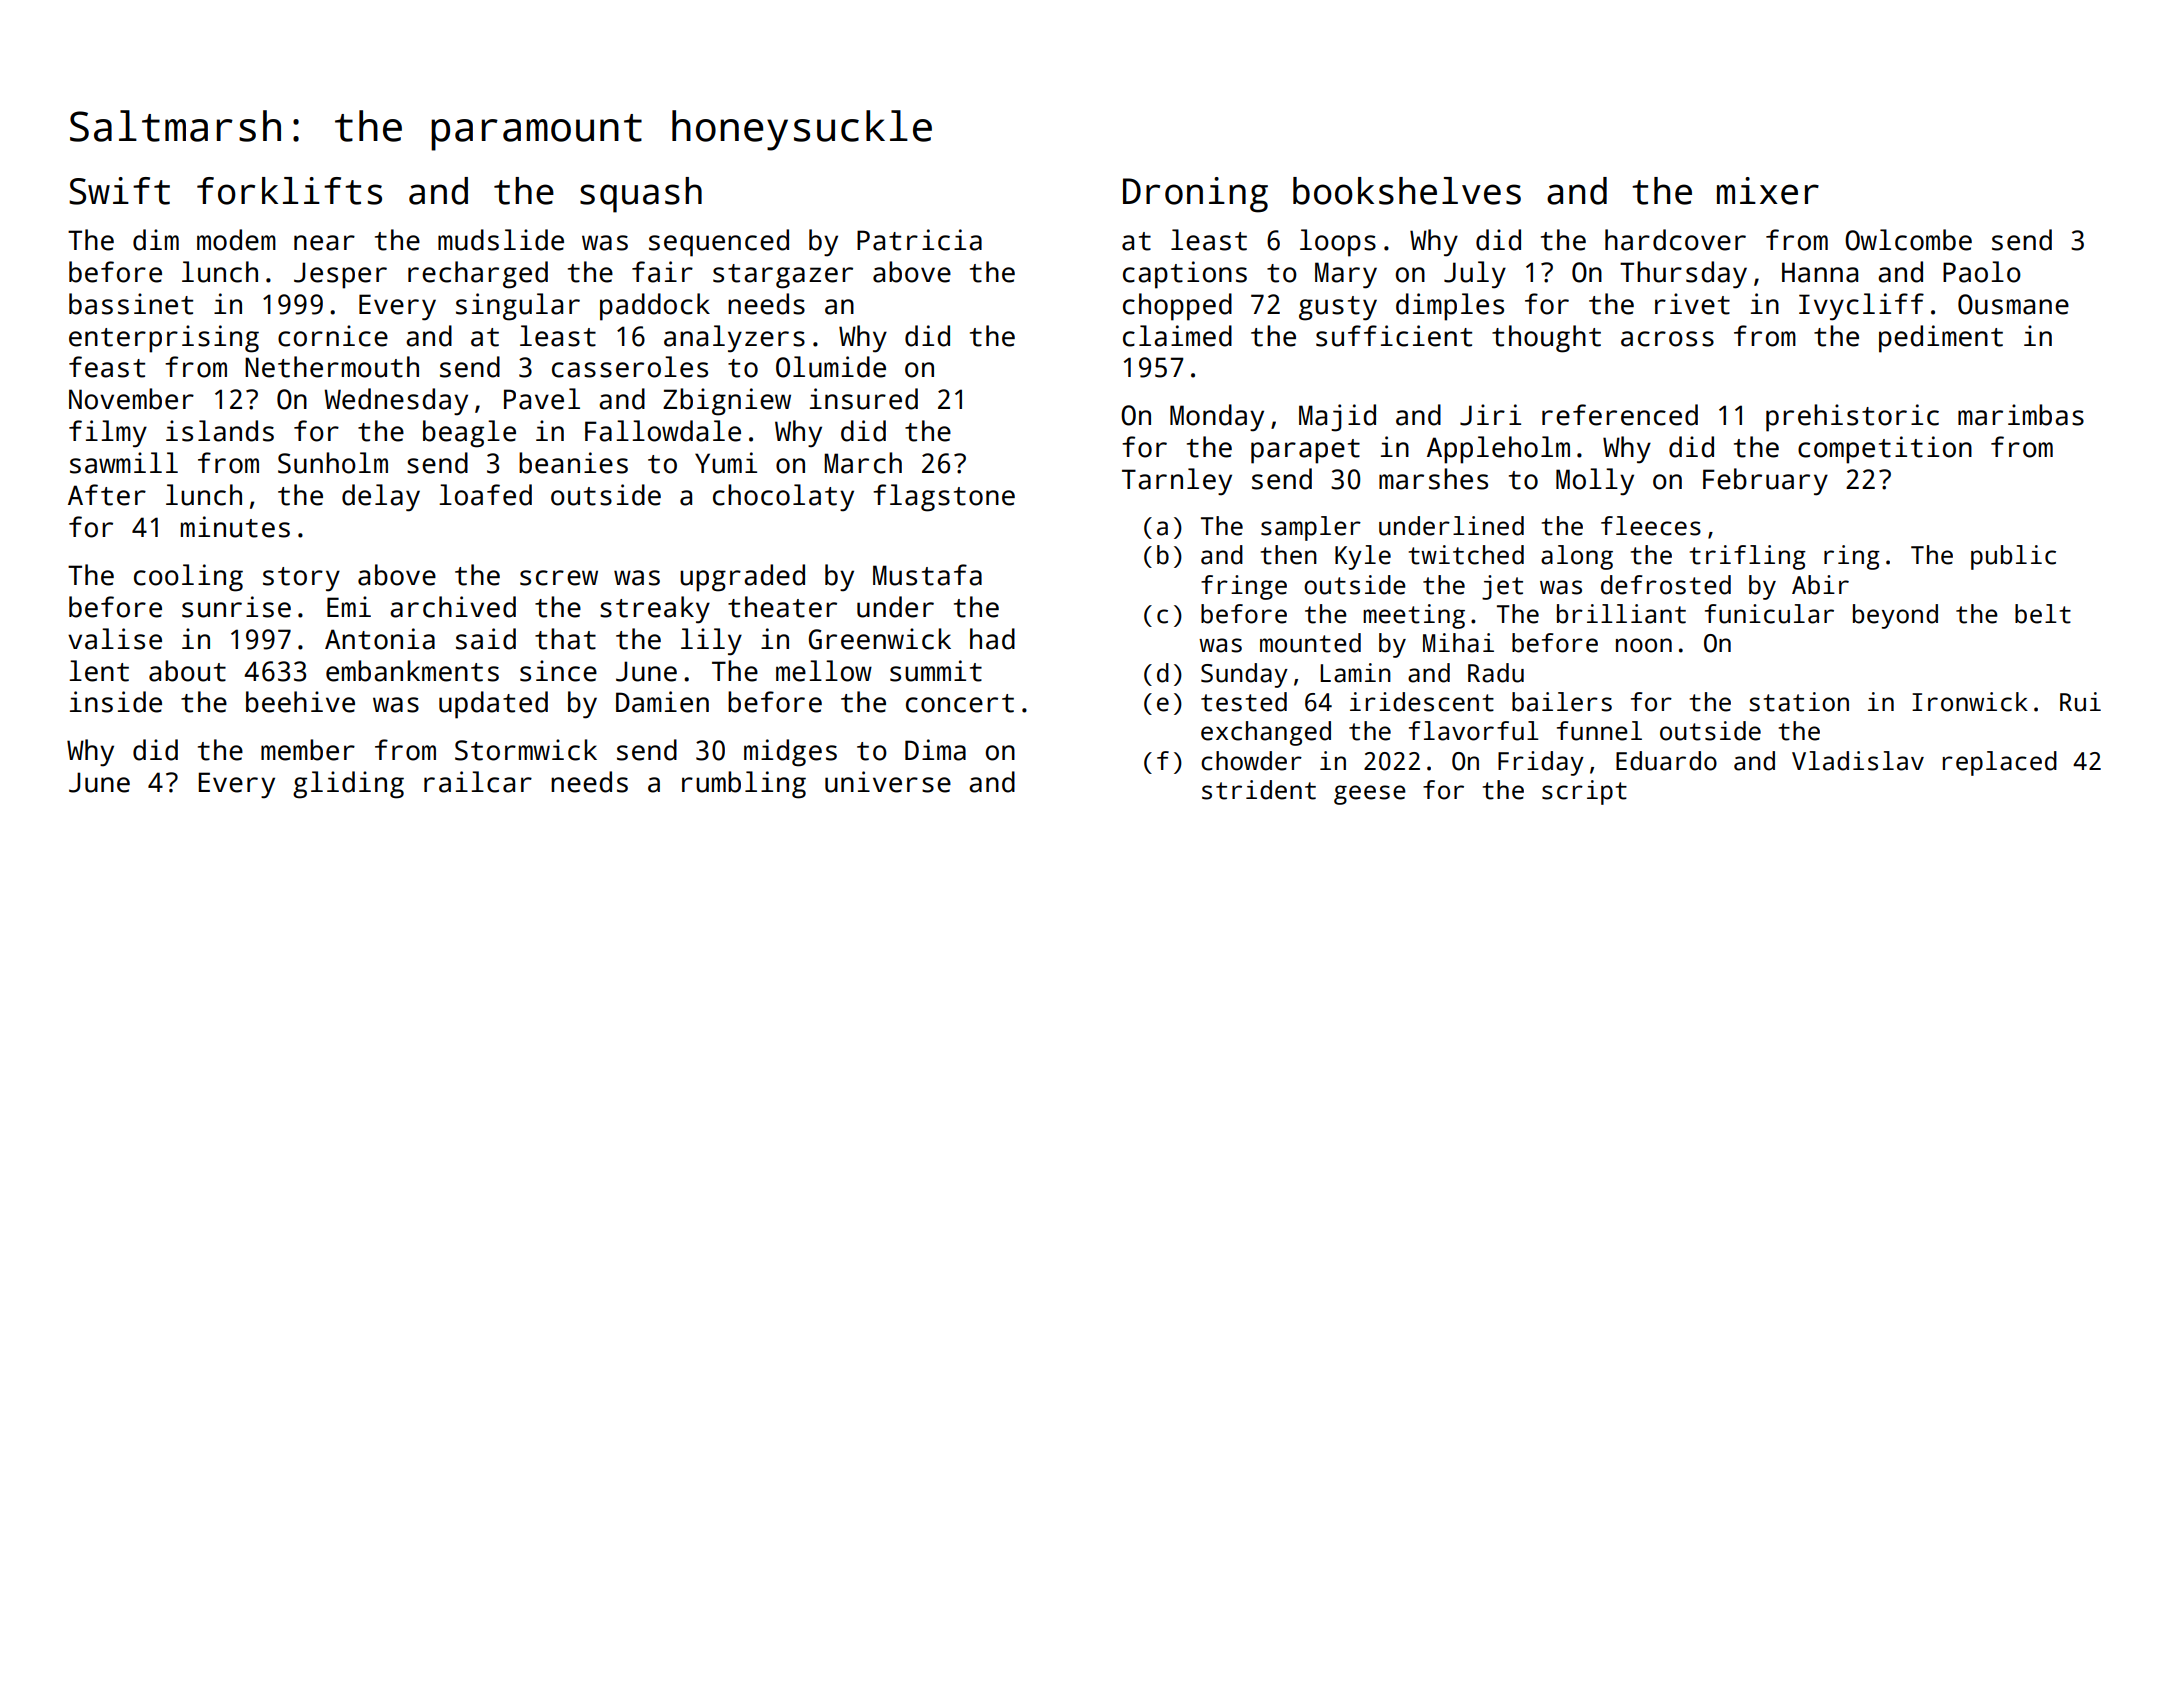 The height and width of the page is (1683, 2178). What do you see at coordinates (1768, 191) in the page?
I see `mixer` at bounding box center [1768, 191].
